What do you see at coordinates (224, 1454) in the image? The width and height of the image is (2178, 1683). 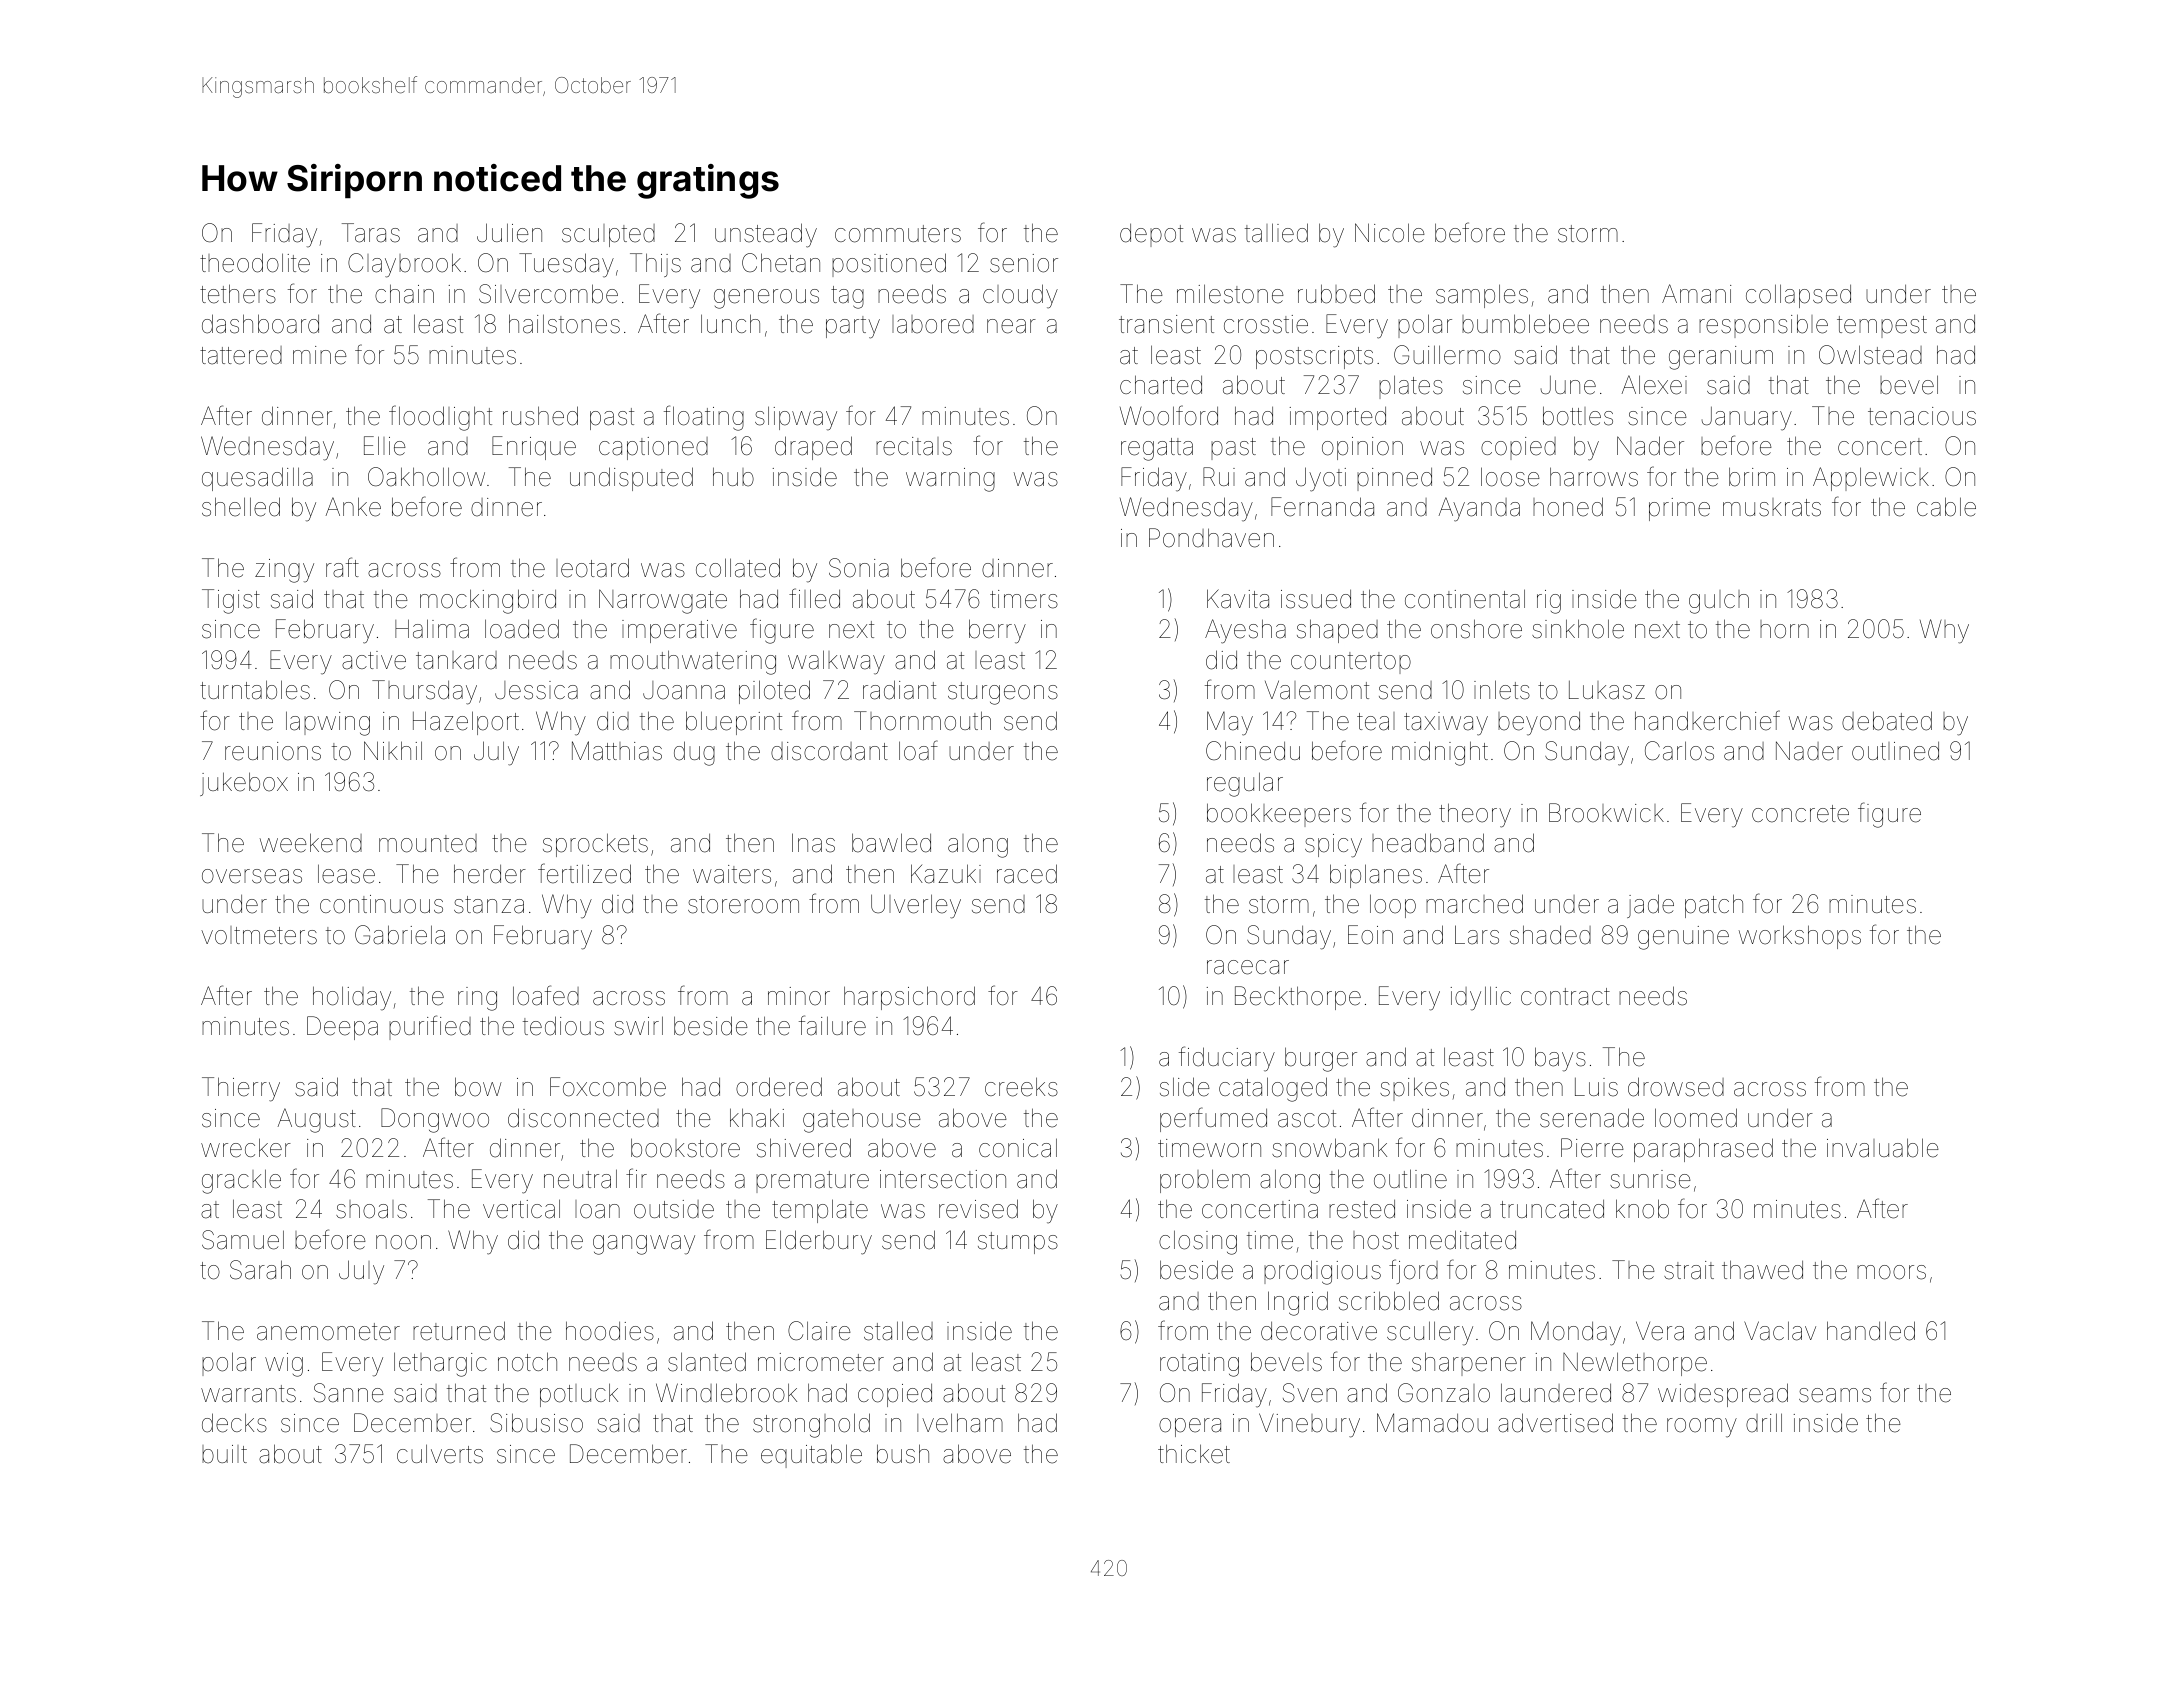 I see `built` at bounding box center [224, 1454].
